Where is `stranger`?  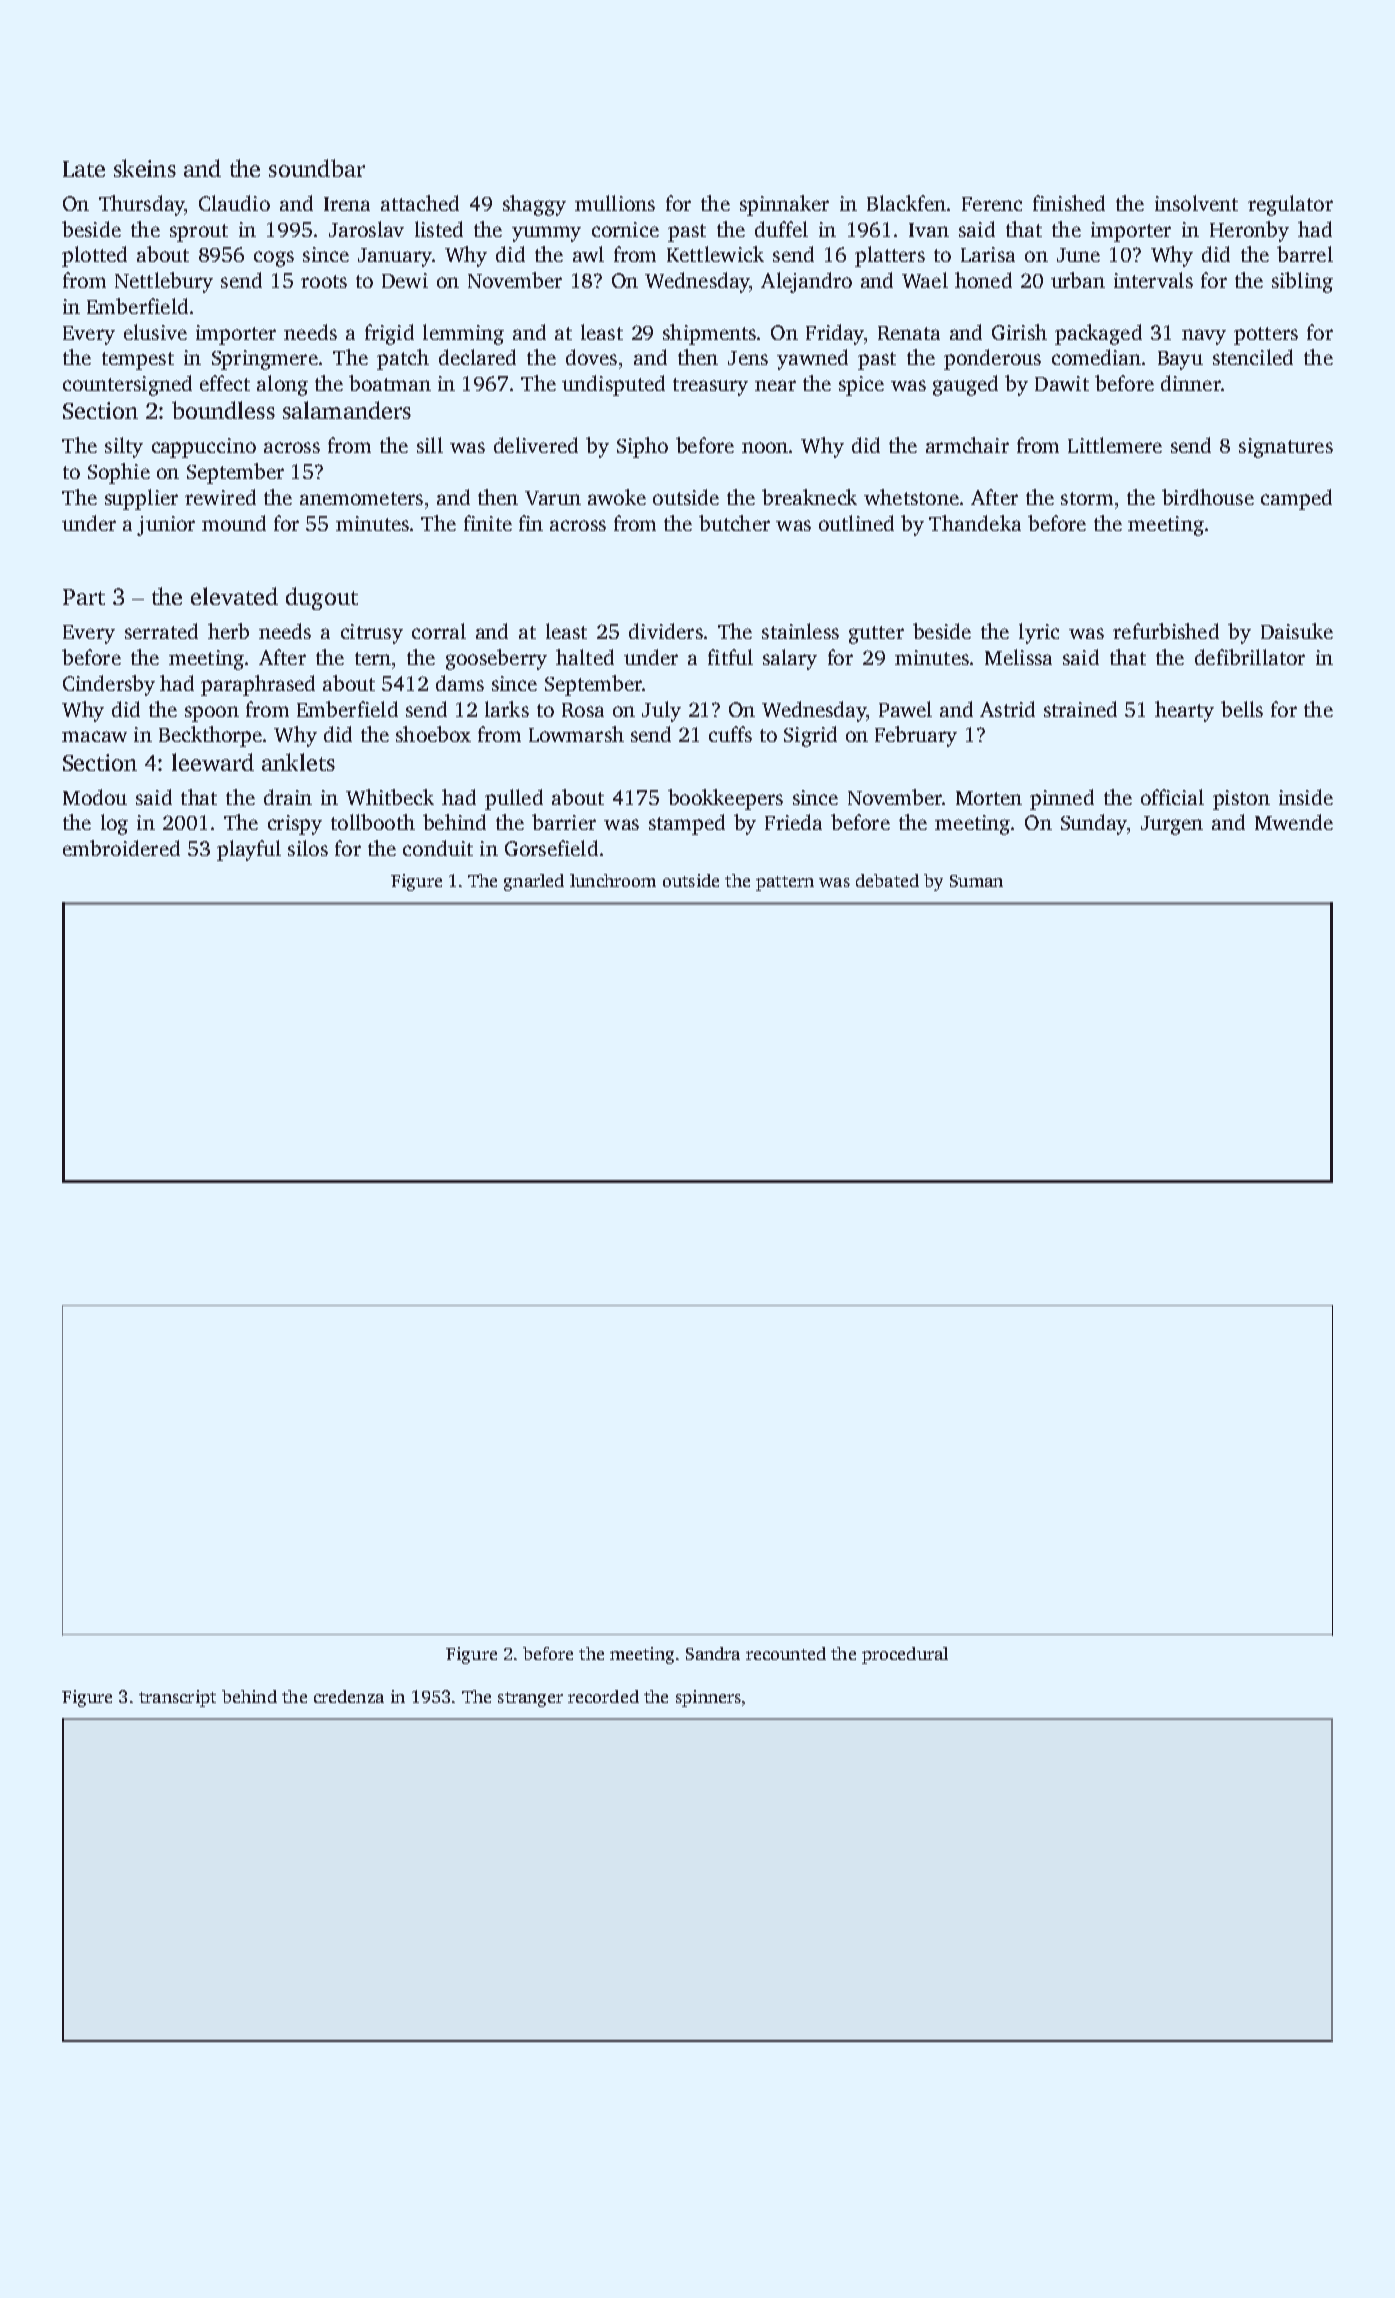 stranger is located at coordinates (530, 1699).
